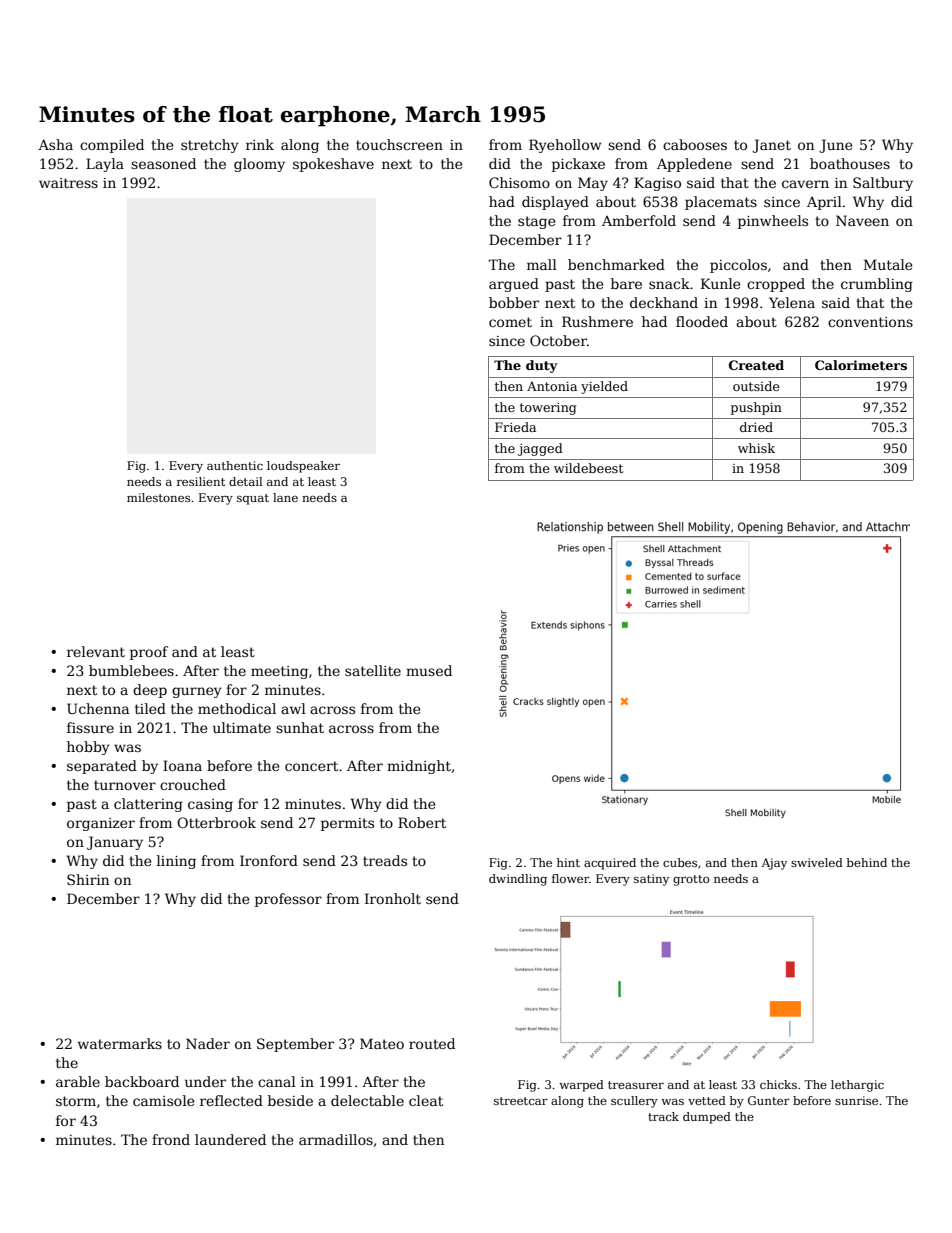 The height and width of the screenshot is (1233, 952). What do you see at coordinates (120, 1043) in the screenshot?
I see `watermarks` at bounding box center [120, 1043].
